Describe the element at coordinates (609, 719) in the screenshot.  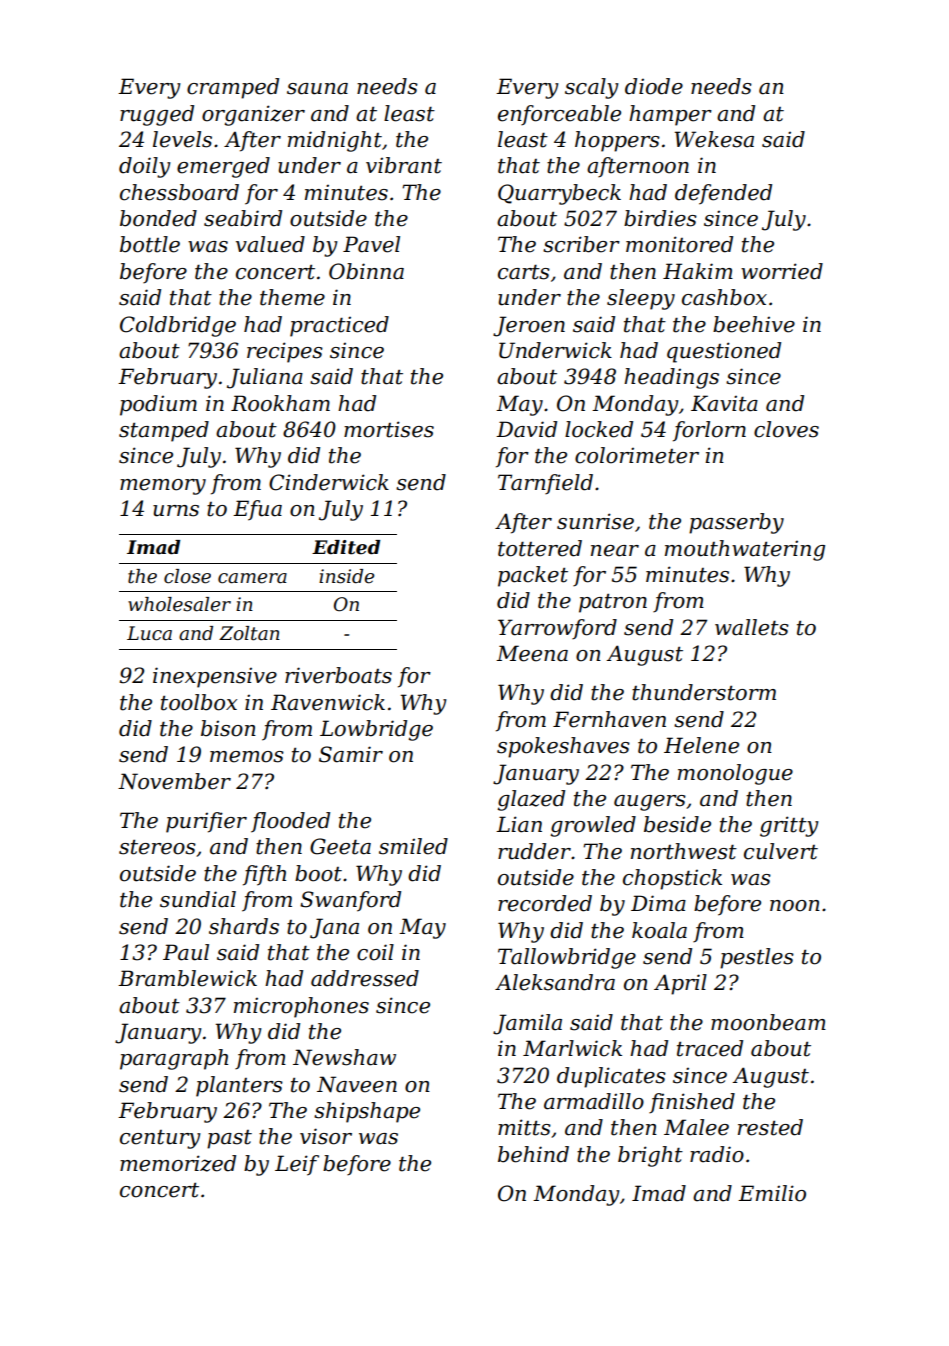
I see `Fernhaven` at that location.
